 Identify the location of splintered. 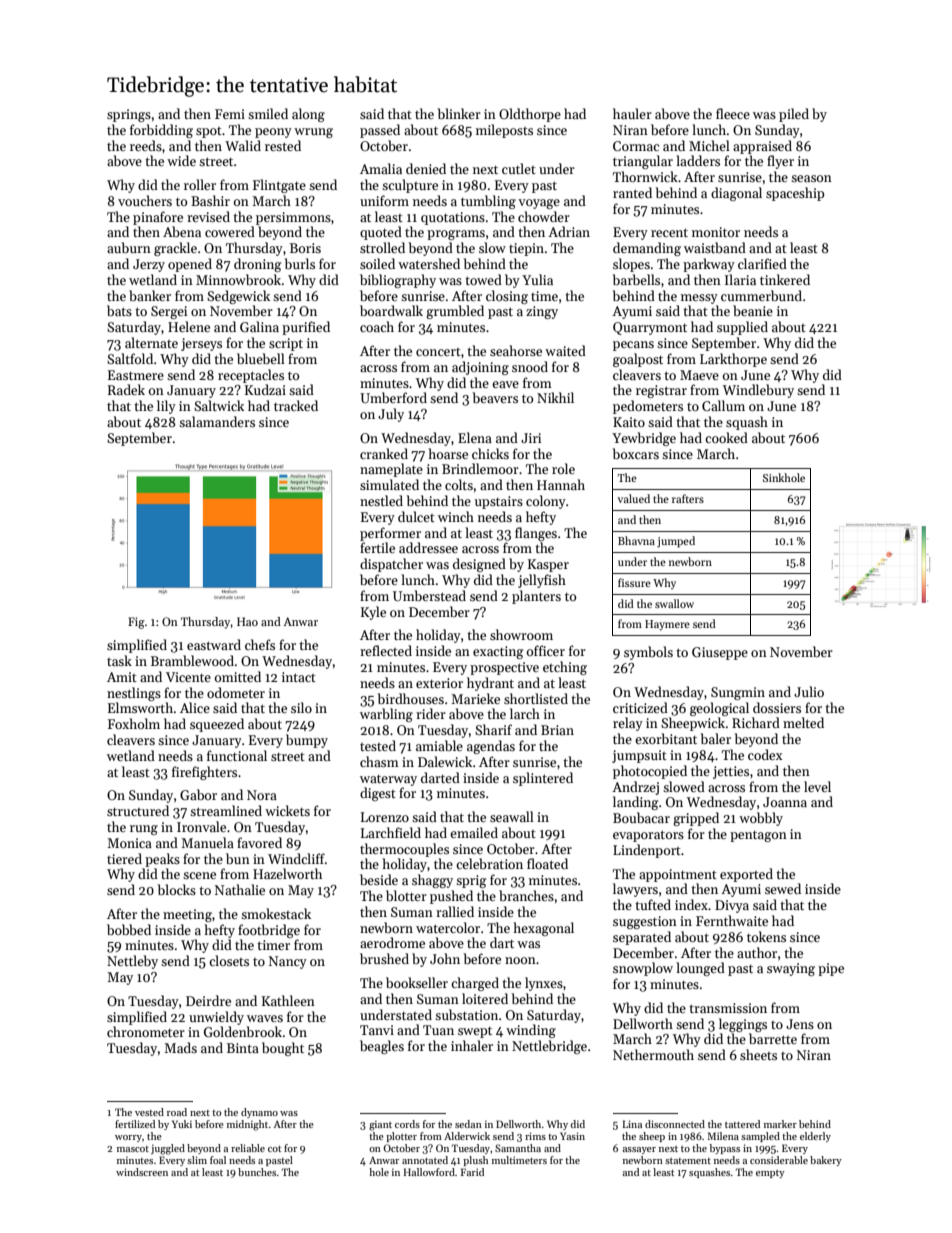
(543, 779).
